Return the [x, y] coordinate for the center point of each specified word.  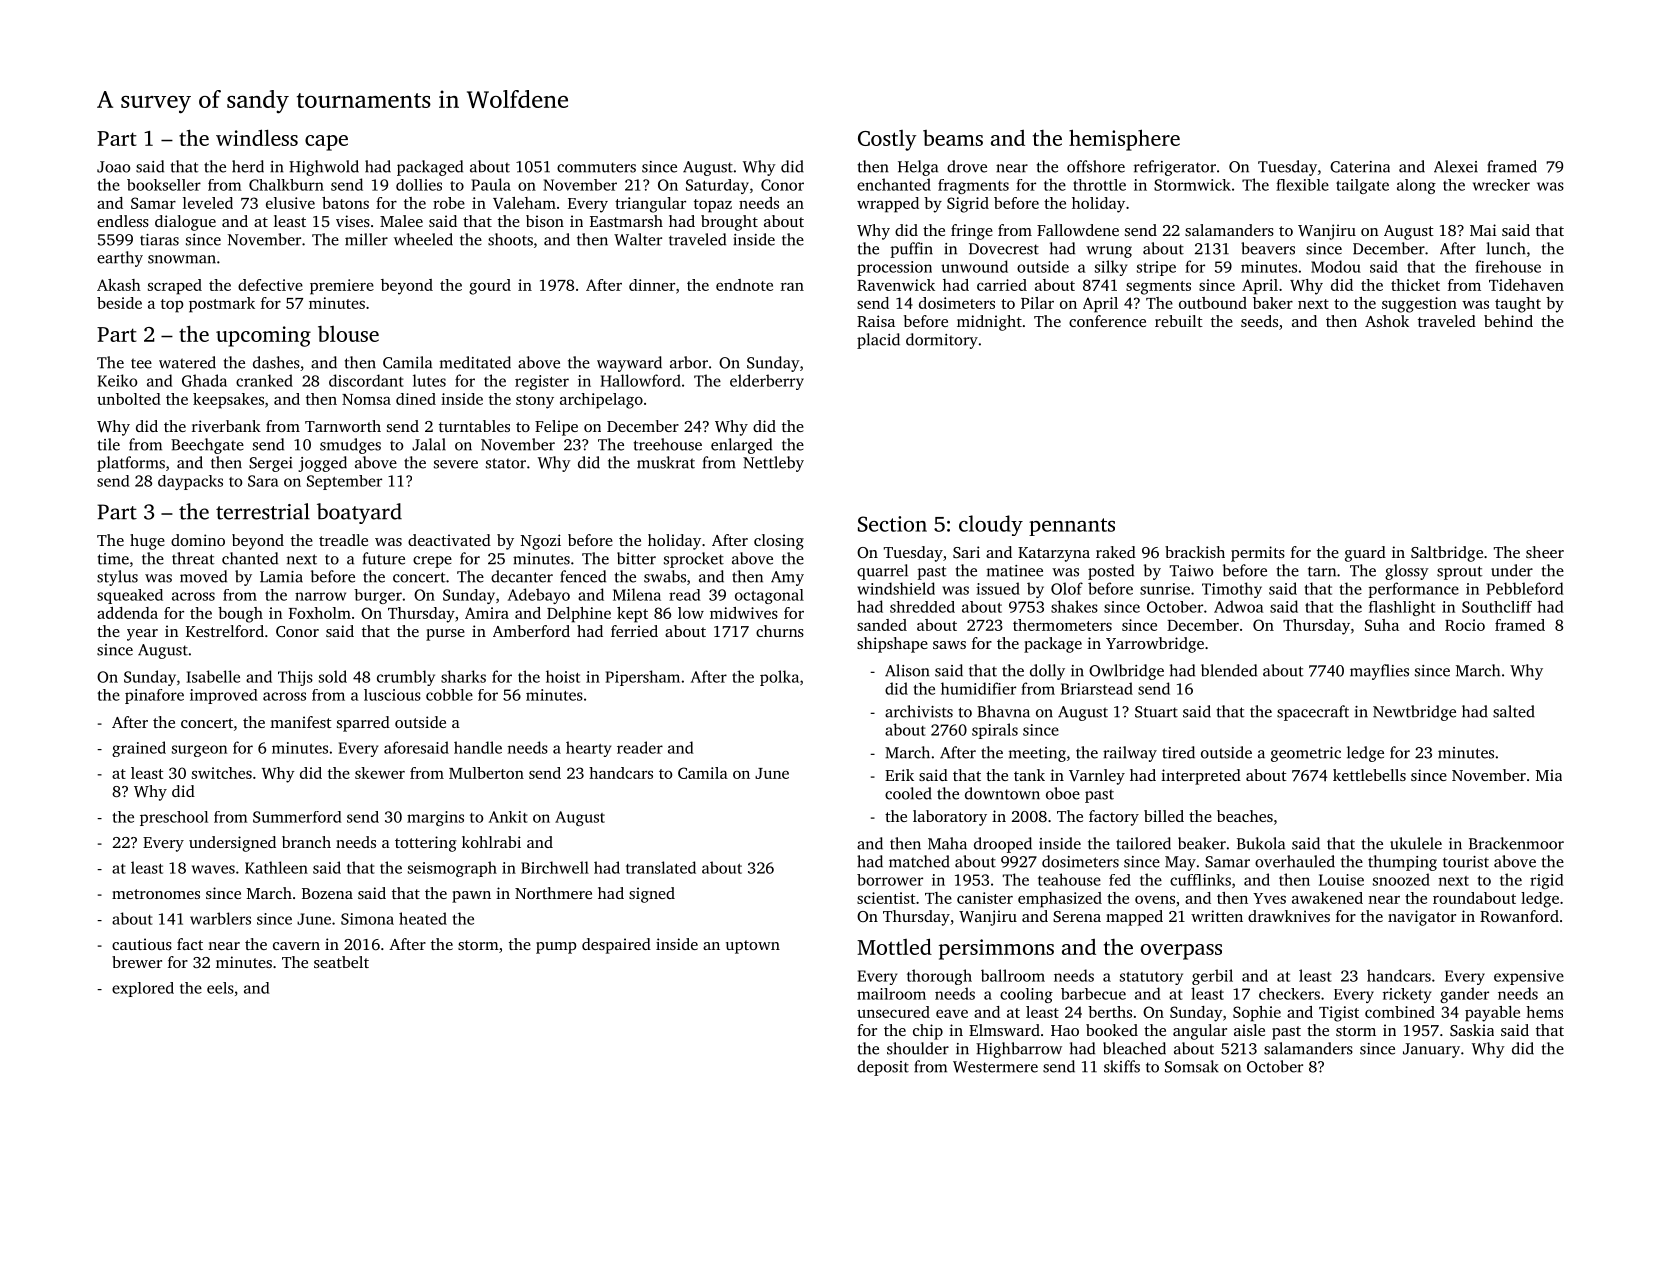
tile [109, 444]
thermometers [1062, 625]
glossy [1407, 572]
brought [729, 223]
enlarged [741, 446]
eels [220, 988]
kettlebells [1369, 775]
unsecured [893, 1012]
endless [123, 221]
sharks [463, 676]
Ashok [1387, 321]
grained [139, 749]
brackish [1195, 552]
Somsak [1192, 1066]
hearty [588, 749]
